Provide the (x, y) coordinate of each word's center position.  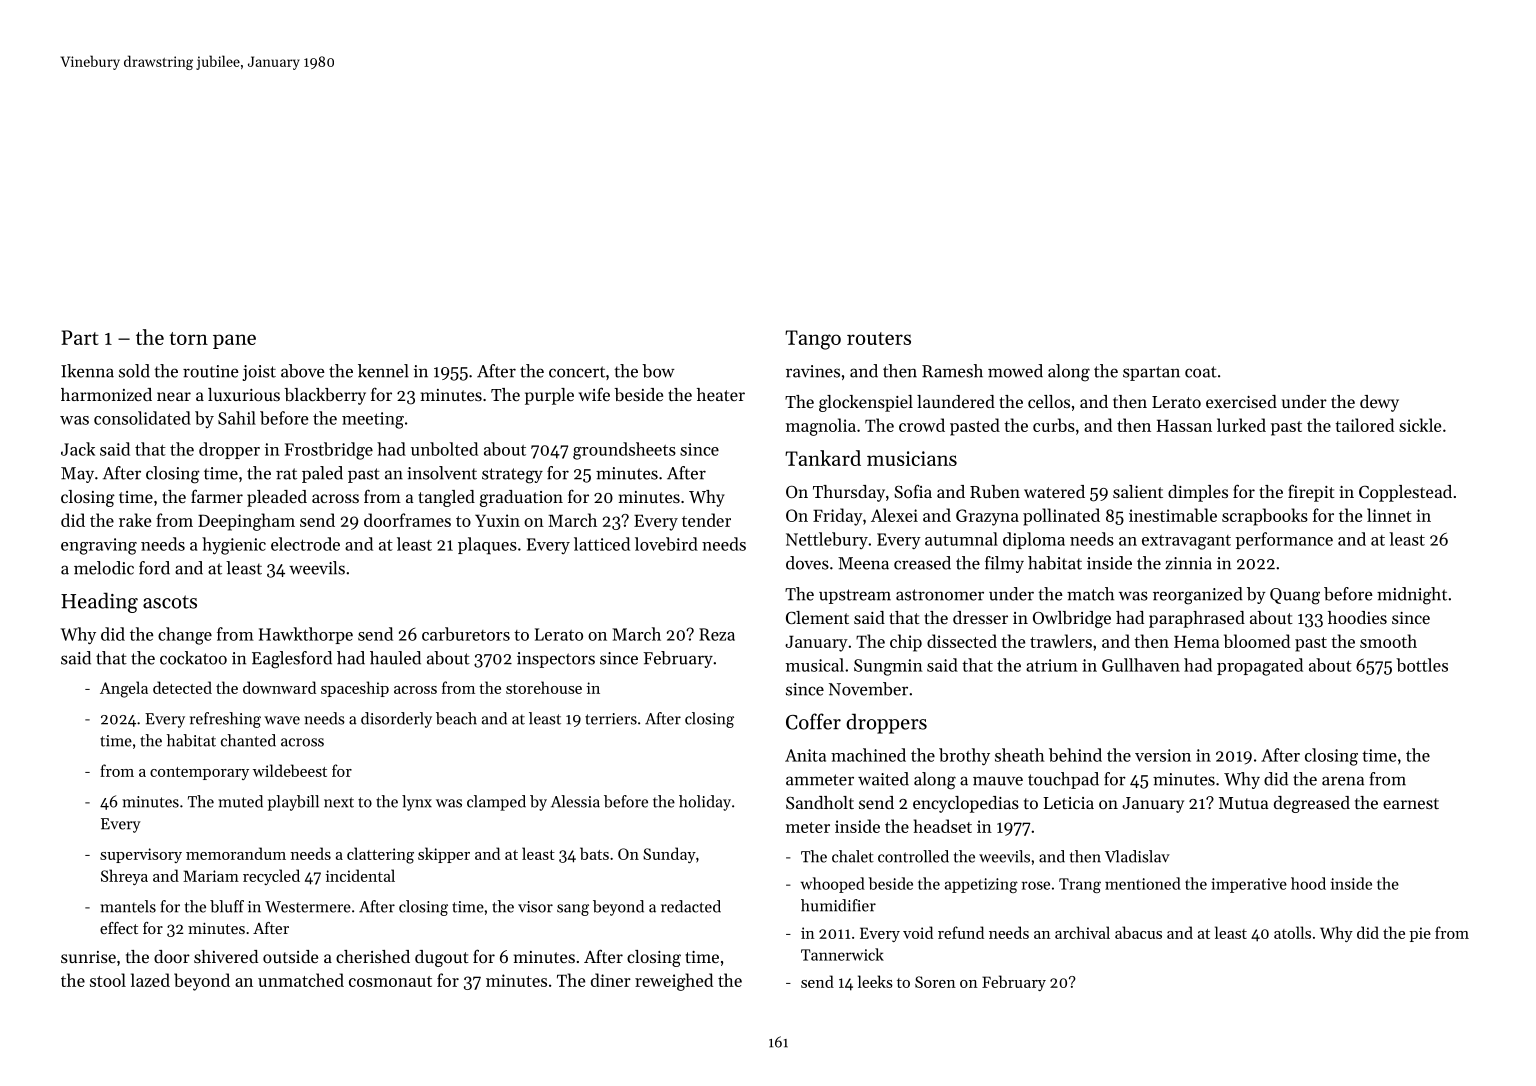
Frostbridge (329, 451)
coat (1201, 372)
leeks (875, 981)
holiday (705, 803)
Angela (124, 689)
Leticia (1068, 803)
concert (577, 372)
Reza (717, 634)
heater (721, 394)
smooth (1388, 641)
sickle (1420, 425)
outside (290, 956)
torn (188, 338)
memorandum (236, 853)
